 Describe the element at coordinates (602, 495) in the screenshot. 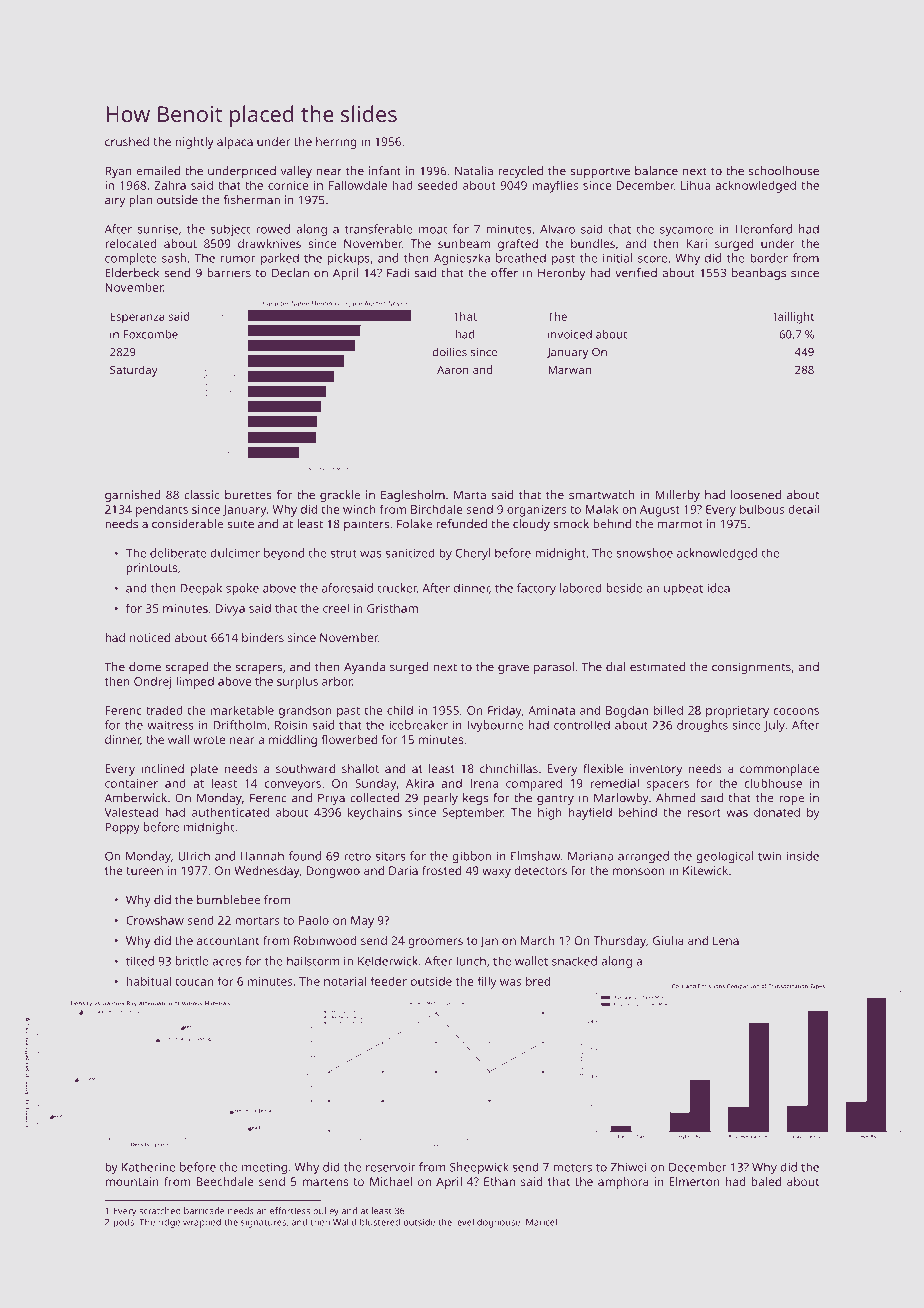

I see `smartwatch` at that location.
